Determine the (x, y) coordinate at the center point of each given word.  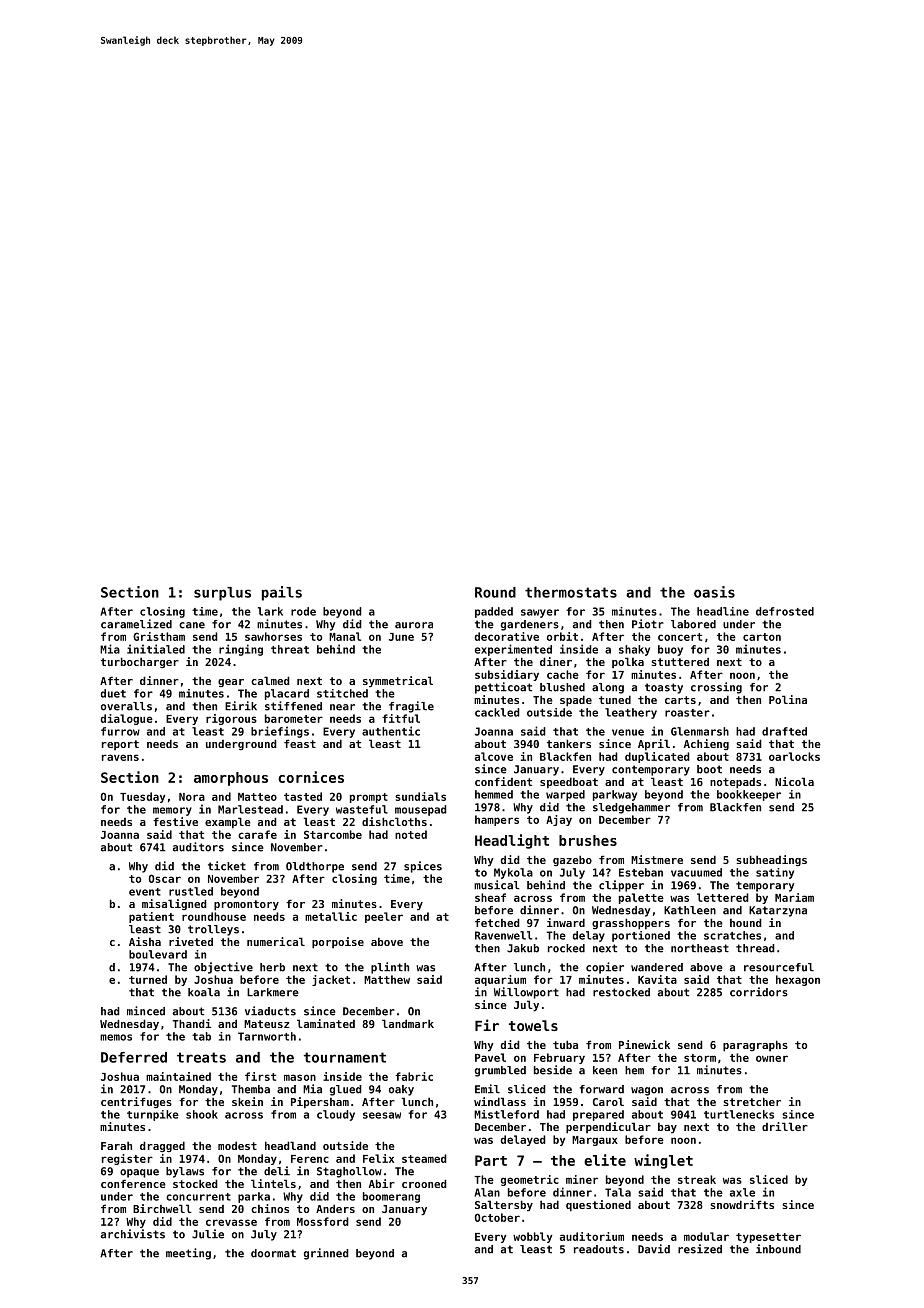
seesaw (382, 1115)
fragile (411, 707)
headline (723, 611)
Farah (116, 1145)
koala (204, 992)
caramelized (136, 624)
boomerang (391, 1197)
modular (706, 1236)
